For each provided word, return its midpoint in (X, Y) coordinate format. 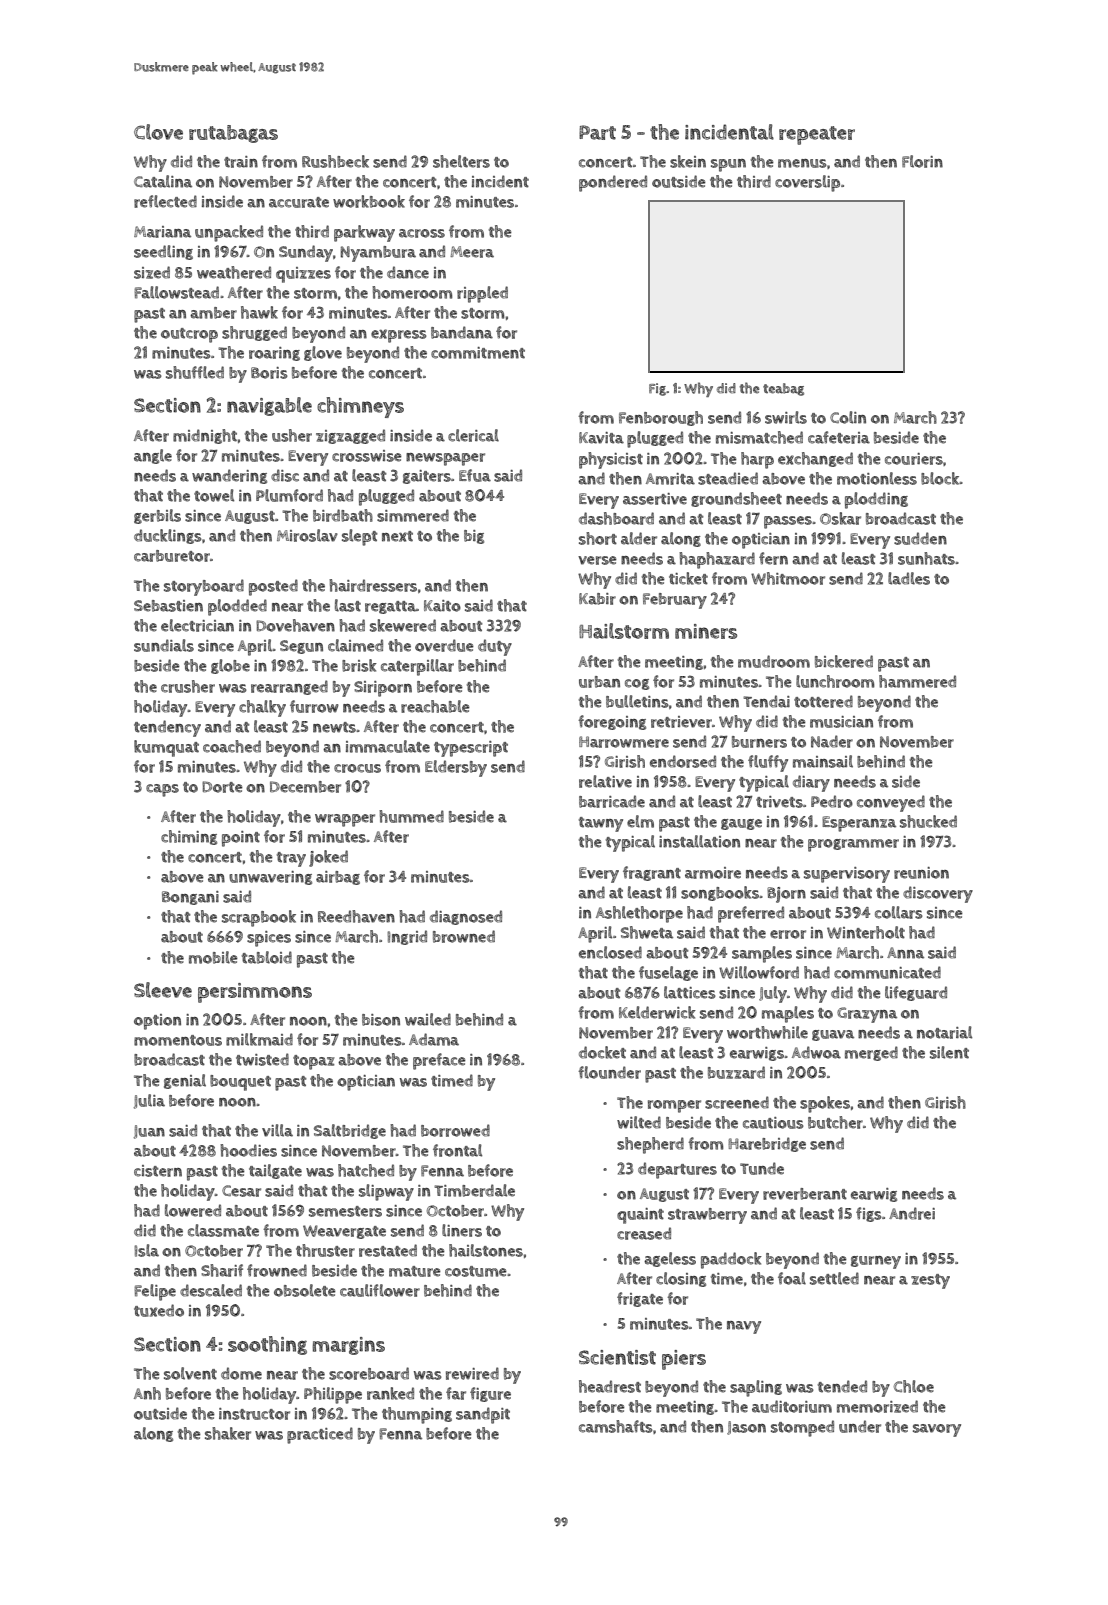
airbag (338, 878)
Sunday (306, 253)
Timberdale (474, 1190)
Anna (905, 953)
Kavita (601, 438)
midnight (205, 436)
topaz (314, 1062)
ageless (670, 1259)
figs (869, 1214)
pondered (613, 183)
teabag (783, 389)
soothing (267, 1345)
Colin (848, 417)
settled (834, 1278)
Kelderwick (657, 1012)
